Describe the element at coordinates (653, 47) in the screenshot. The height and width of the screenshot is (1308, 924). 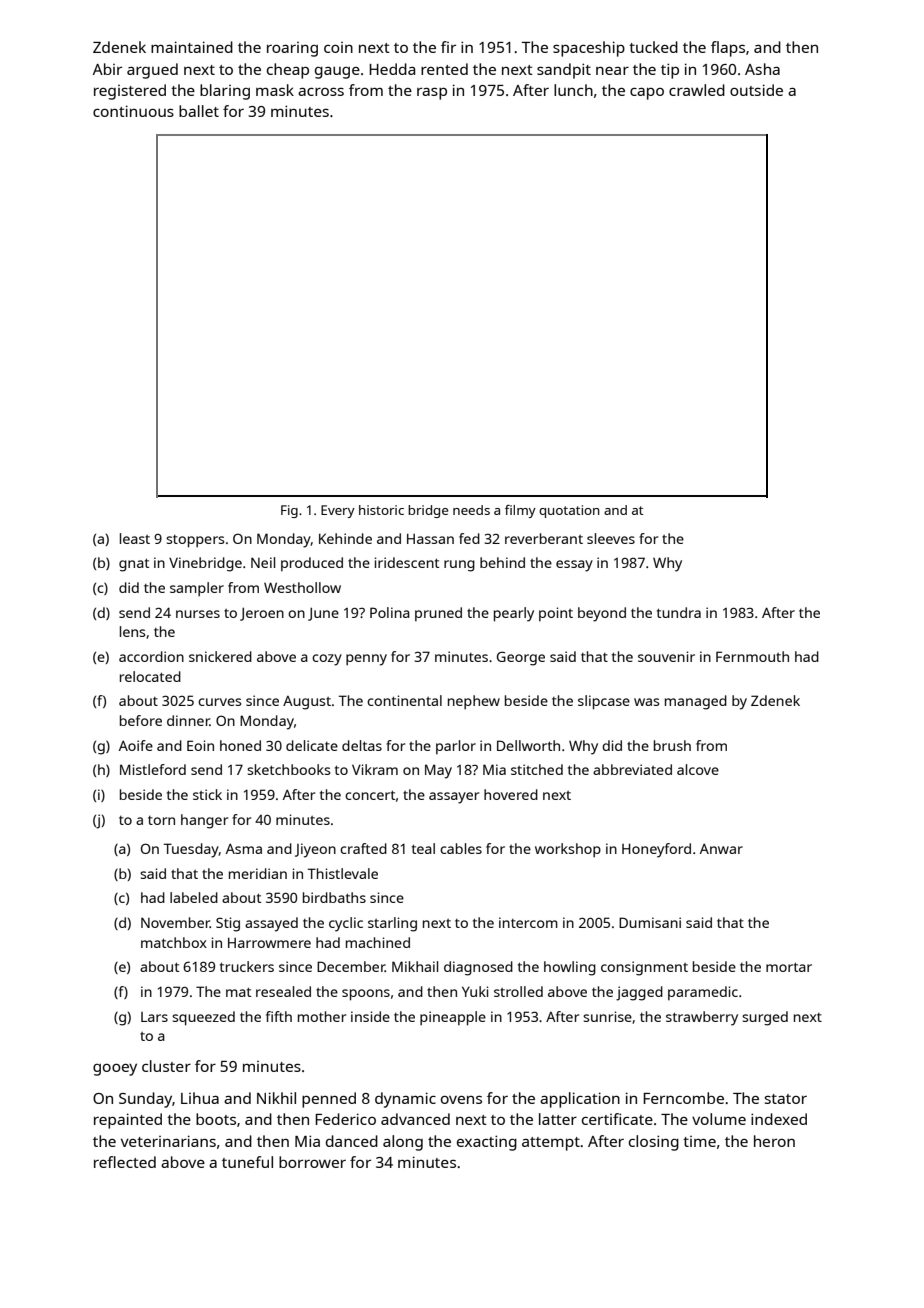
I see `tucked` at that location.
